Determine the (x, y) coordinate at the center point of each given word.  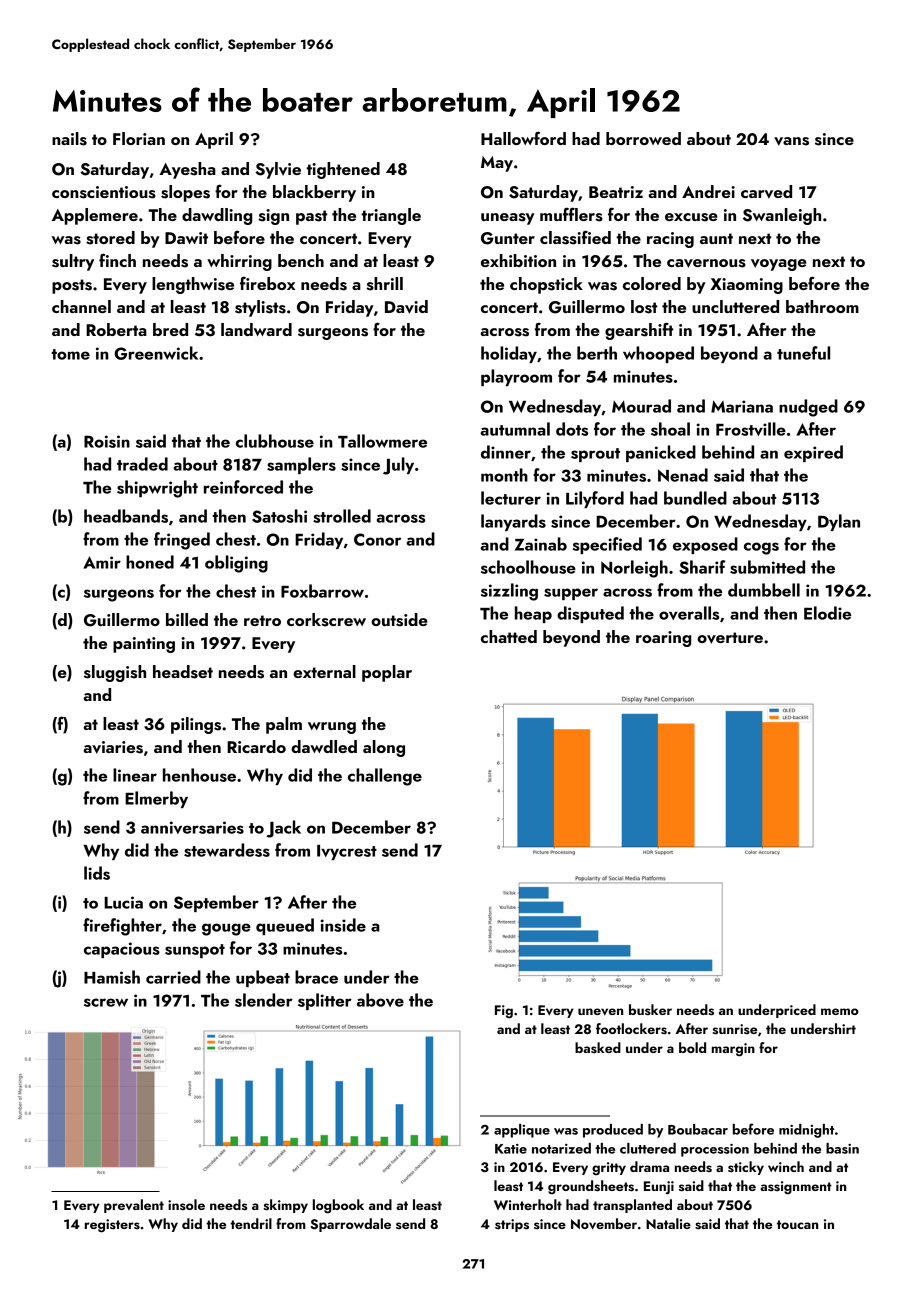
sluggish (115, 673)
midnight (806, 1131)
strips (512, 1225)
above (380, 1000)
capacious (122, 950)
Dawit (186, 238)
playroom (516, 377)
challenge (385, 777)
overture (730, 638)
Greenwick (156, 353)
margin (733, 1050)
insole (186, 1204)
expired (813, 453)
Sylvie (278, 170)
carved (766, 192)
